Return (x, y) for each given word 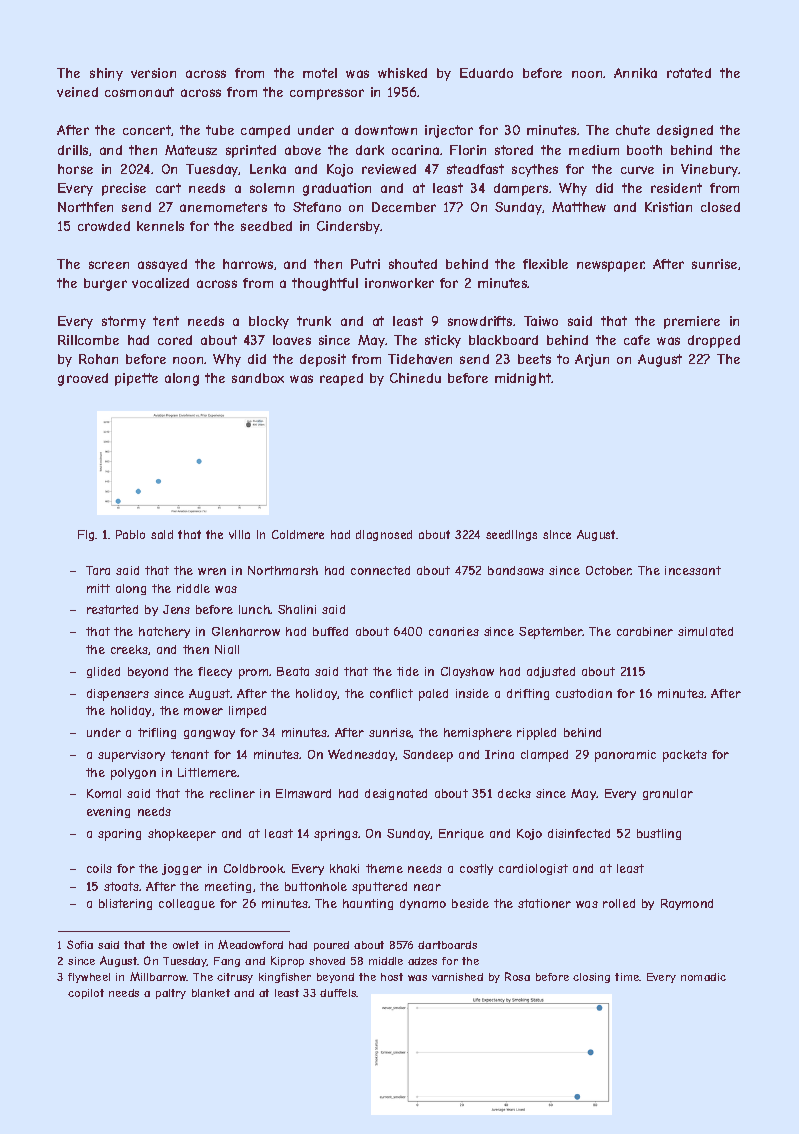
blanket (211, 993)
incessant (693, 570)
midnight (523, 379)
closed (720, 207)
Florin (468, 150)
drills (73, 150)
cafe (637, 340)
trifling (157, 733)
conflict (391, 693)
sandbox (258, 378)
